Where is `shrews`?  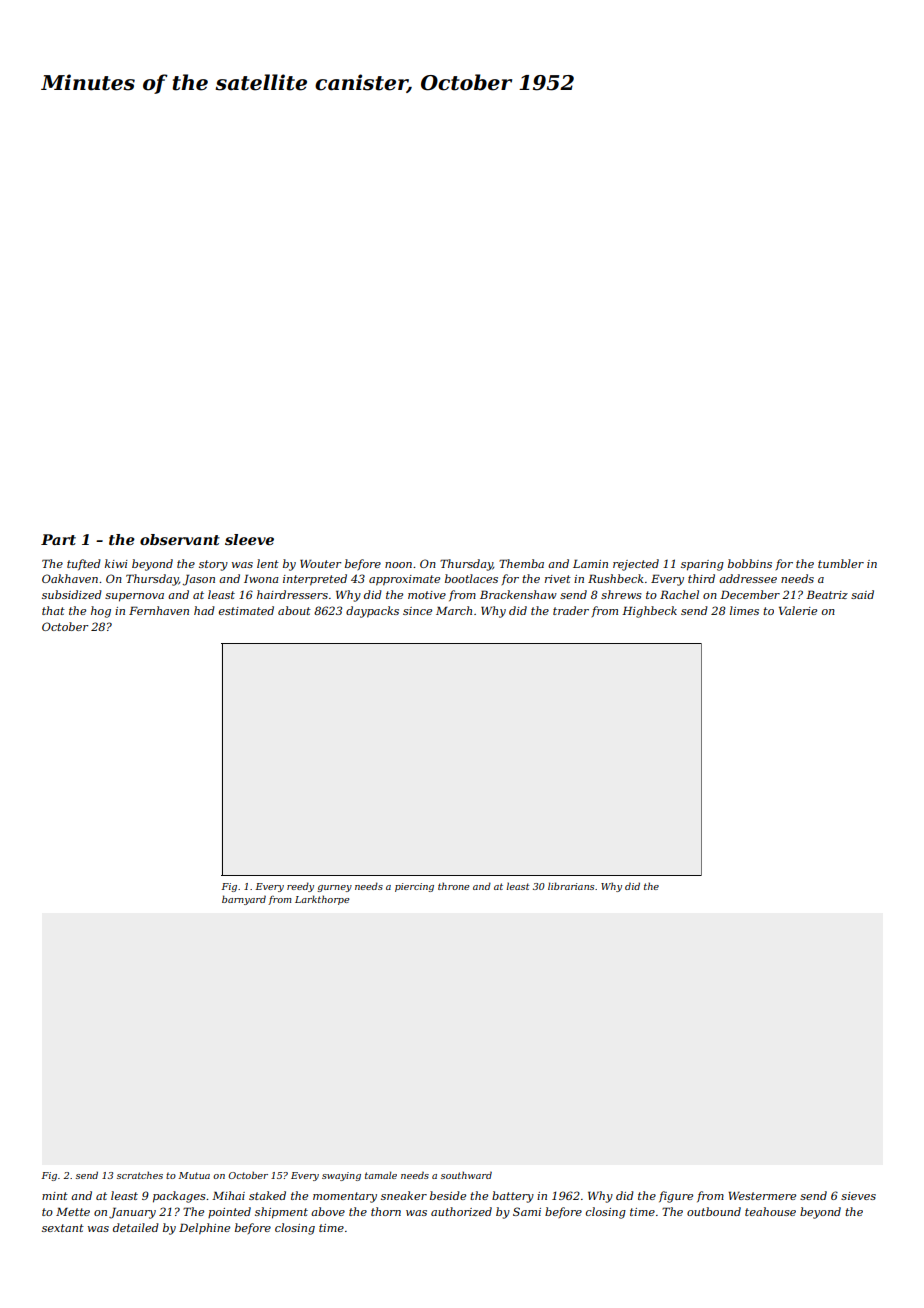 shrews is located at coordinates (621, 594).
